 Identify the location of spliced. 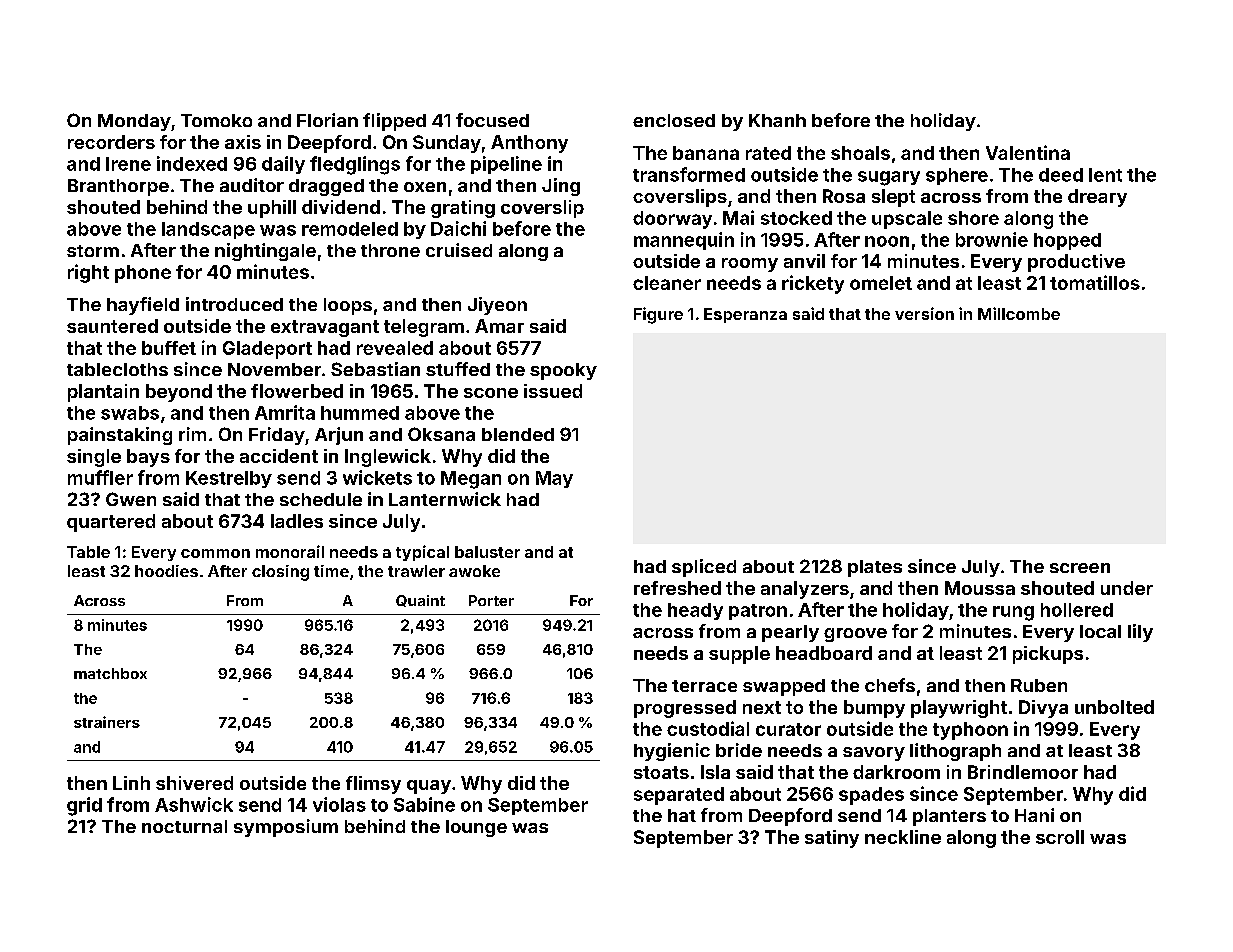
(704, 568).
